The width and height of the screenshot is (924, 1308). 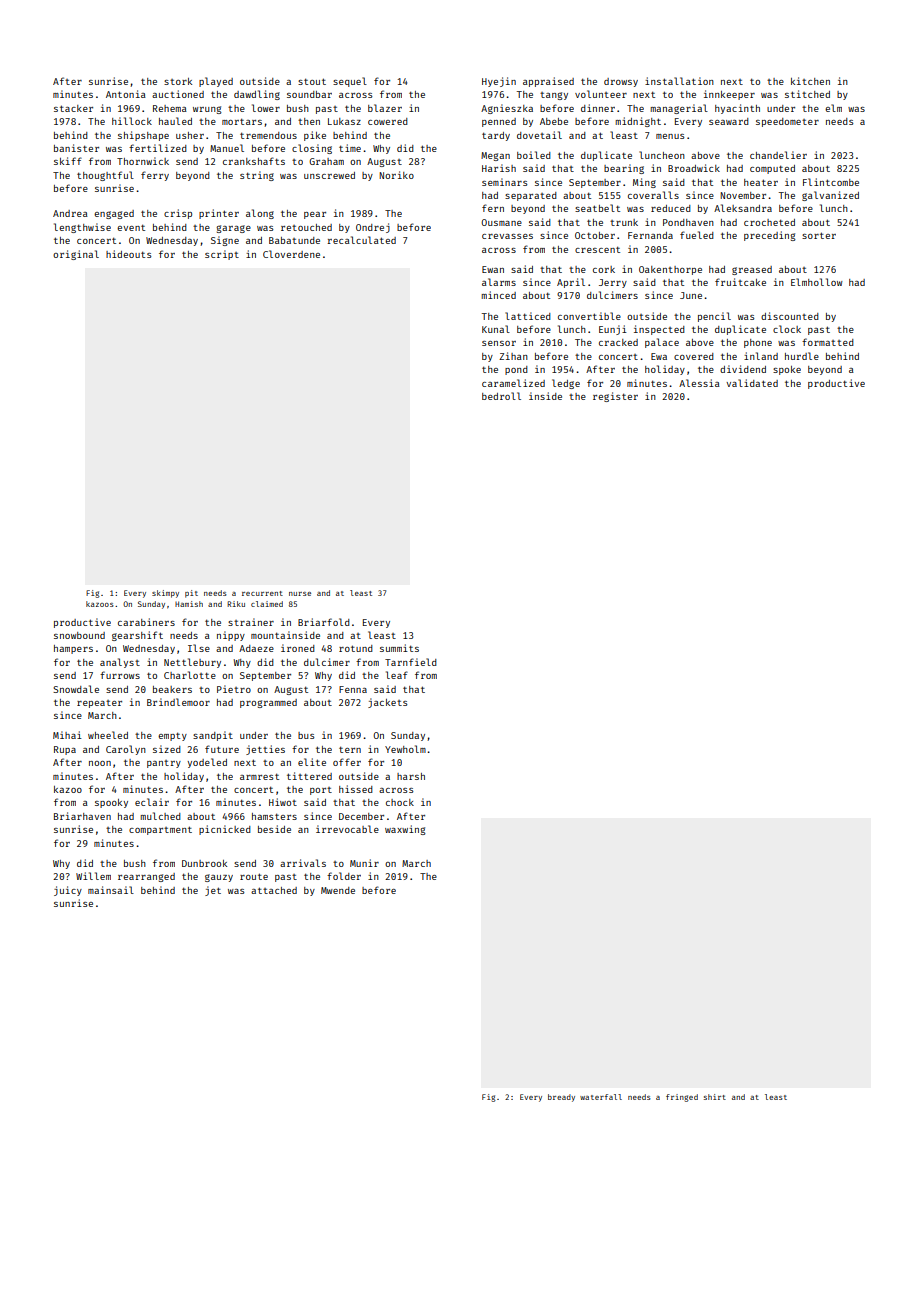 I want to click on bready, so click(x=561, y=1098).
